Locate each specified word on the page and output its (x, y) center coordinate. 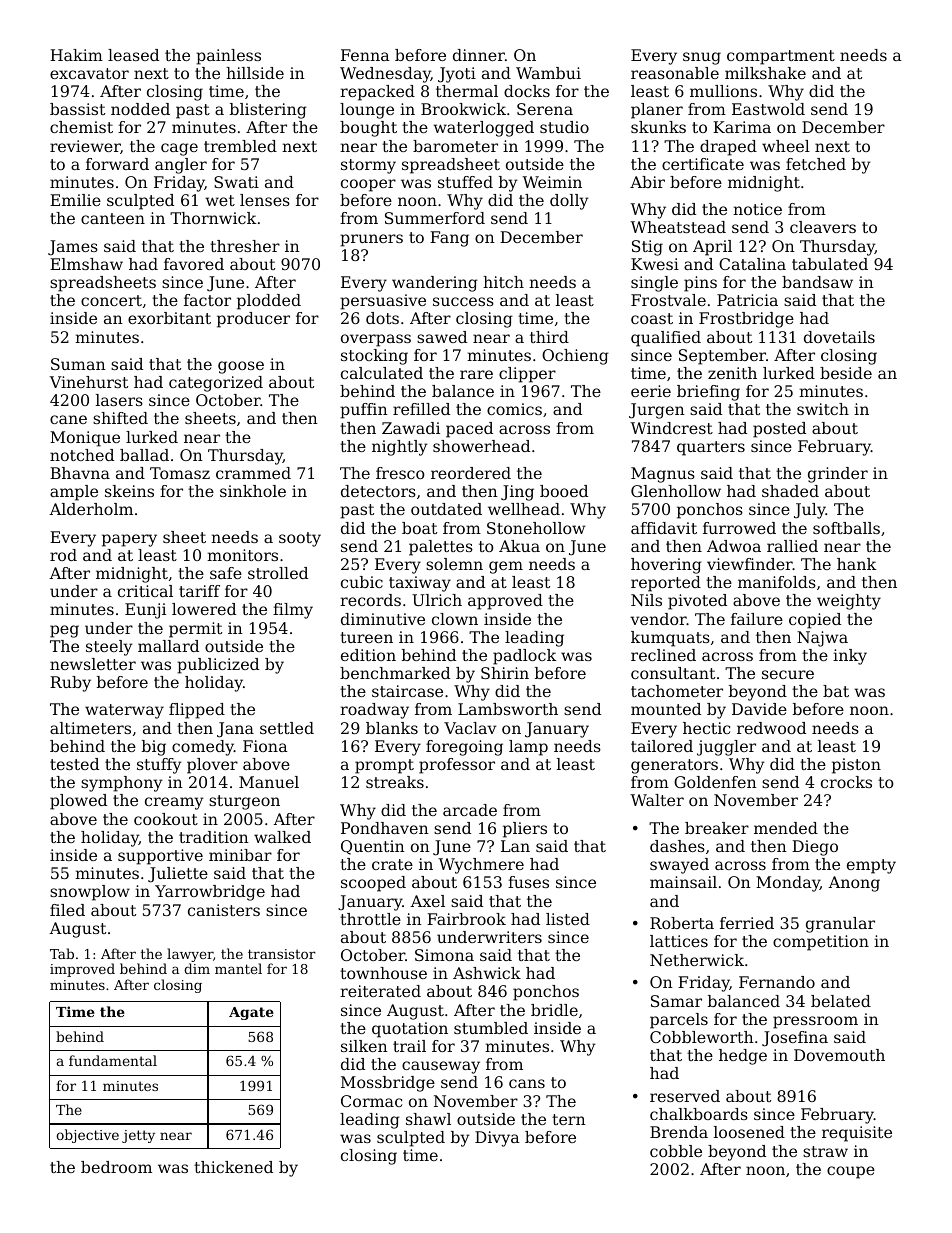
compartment (781, 57)
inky (850, 657)
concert (111, 300)
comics (514, 409)
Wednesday (385, 75)
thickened (233, 1167)
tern (569, 1119)
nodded (140, 109)
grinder (838, 475)
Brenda (679, 1132)
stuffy (159, 766)
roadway (374, 711)
